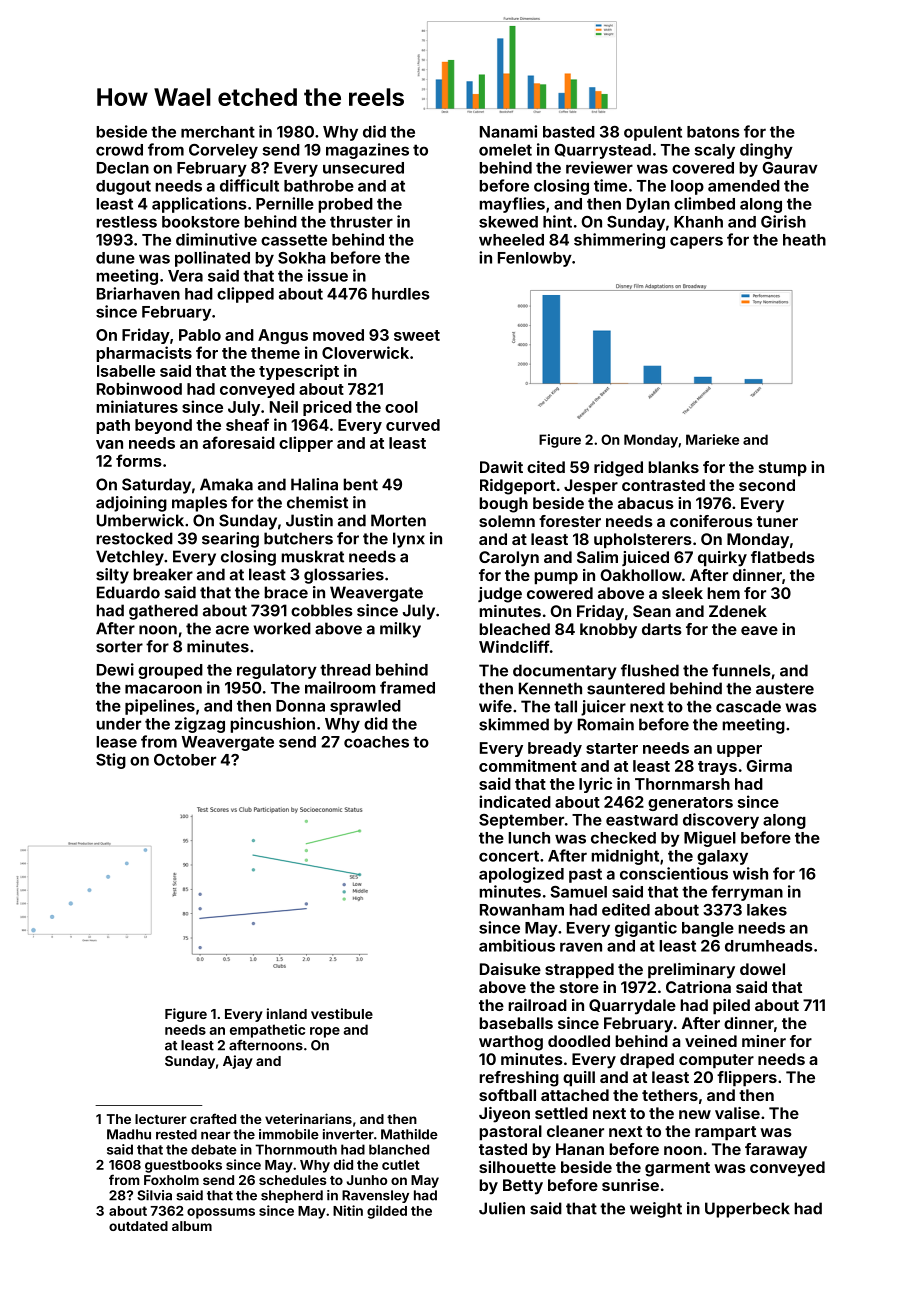 This screenshot has width=924, height=1308. What do you see at coordinates (641, 575) in the screenshot?
I see `Oakhollow` at bounding box center [641, 575].
